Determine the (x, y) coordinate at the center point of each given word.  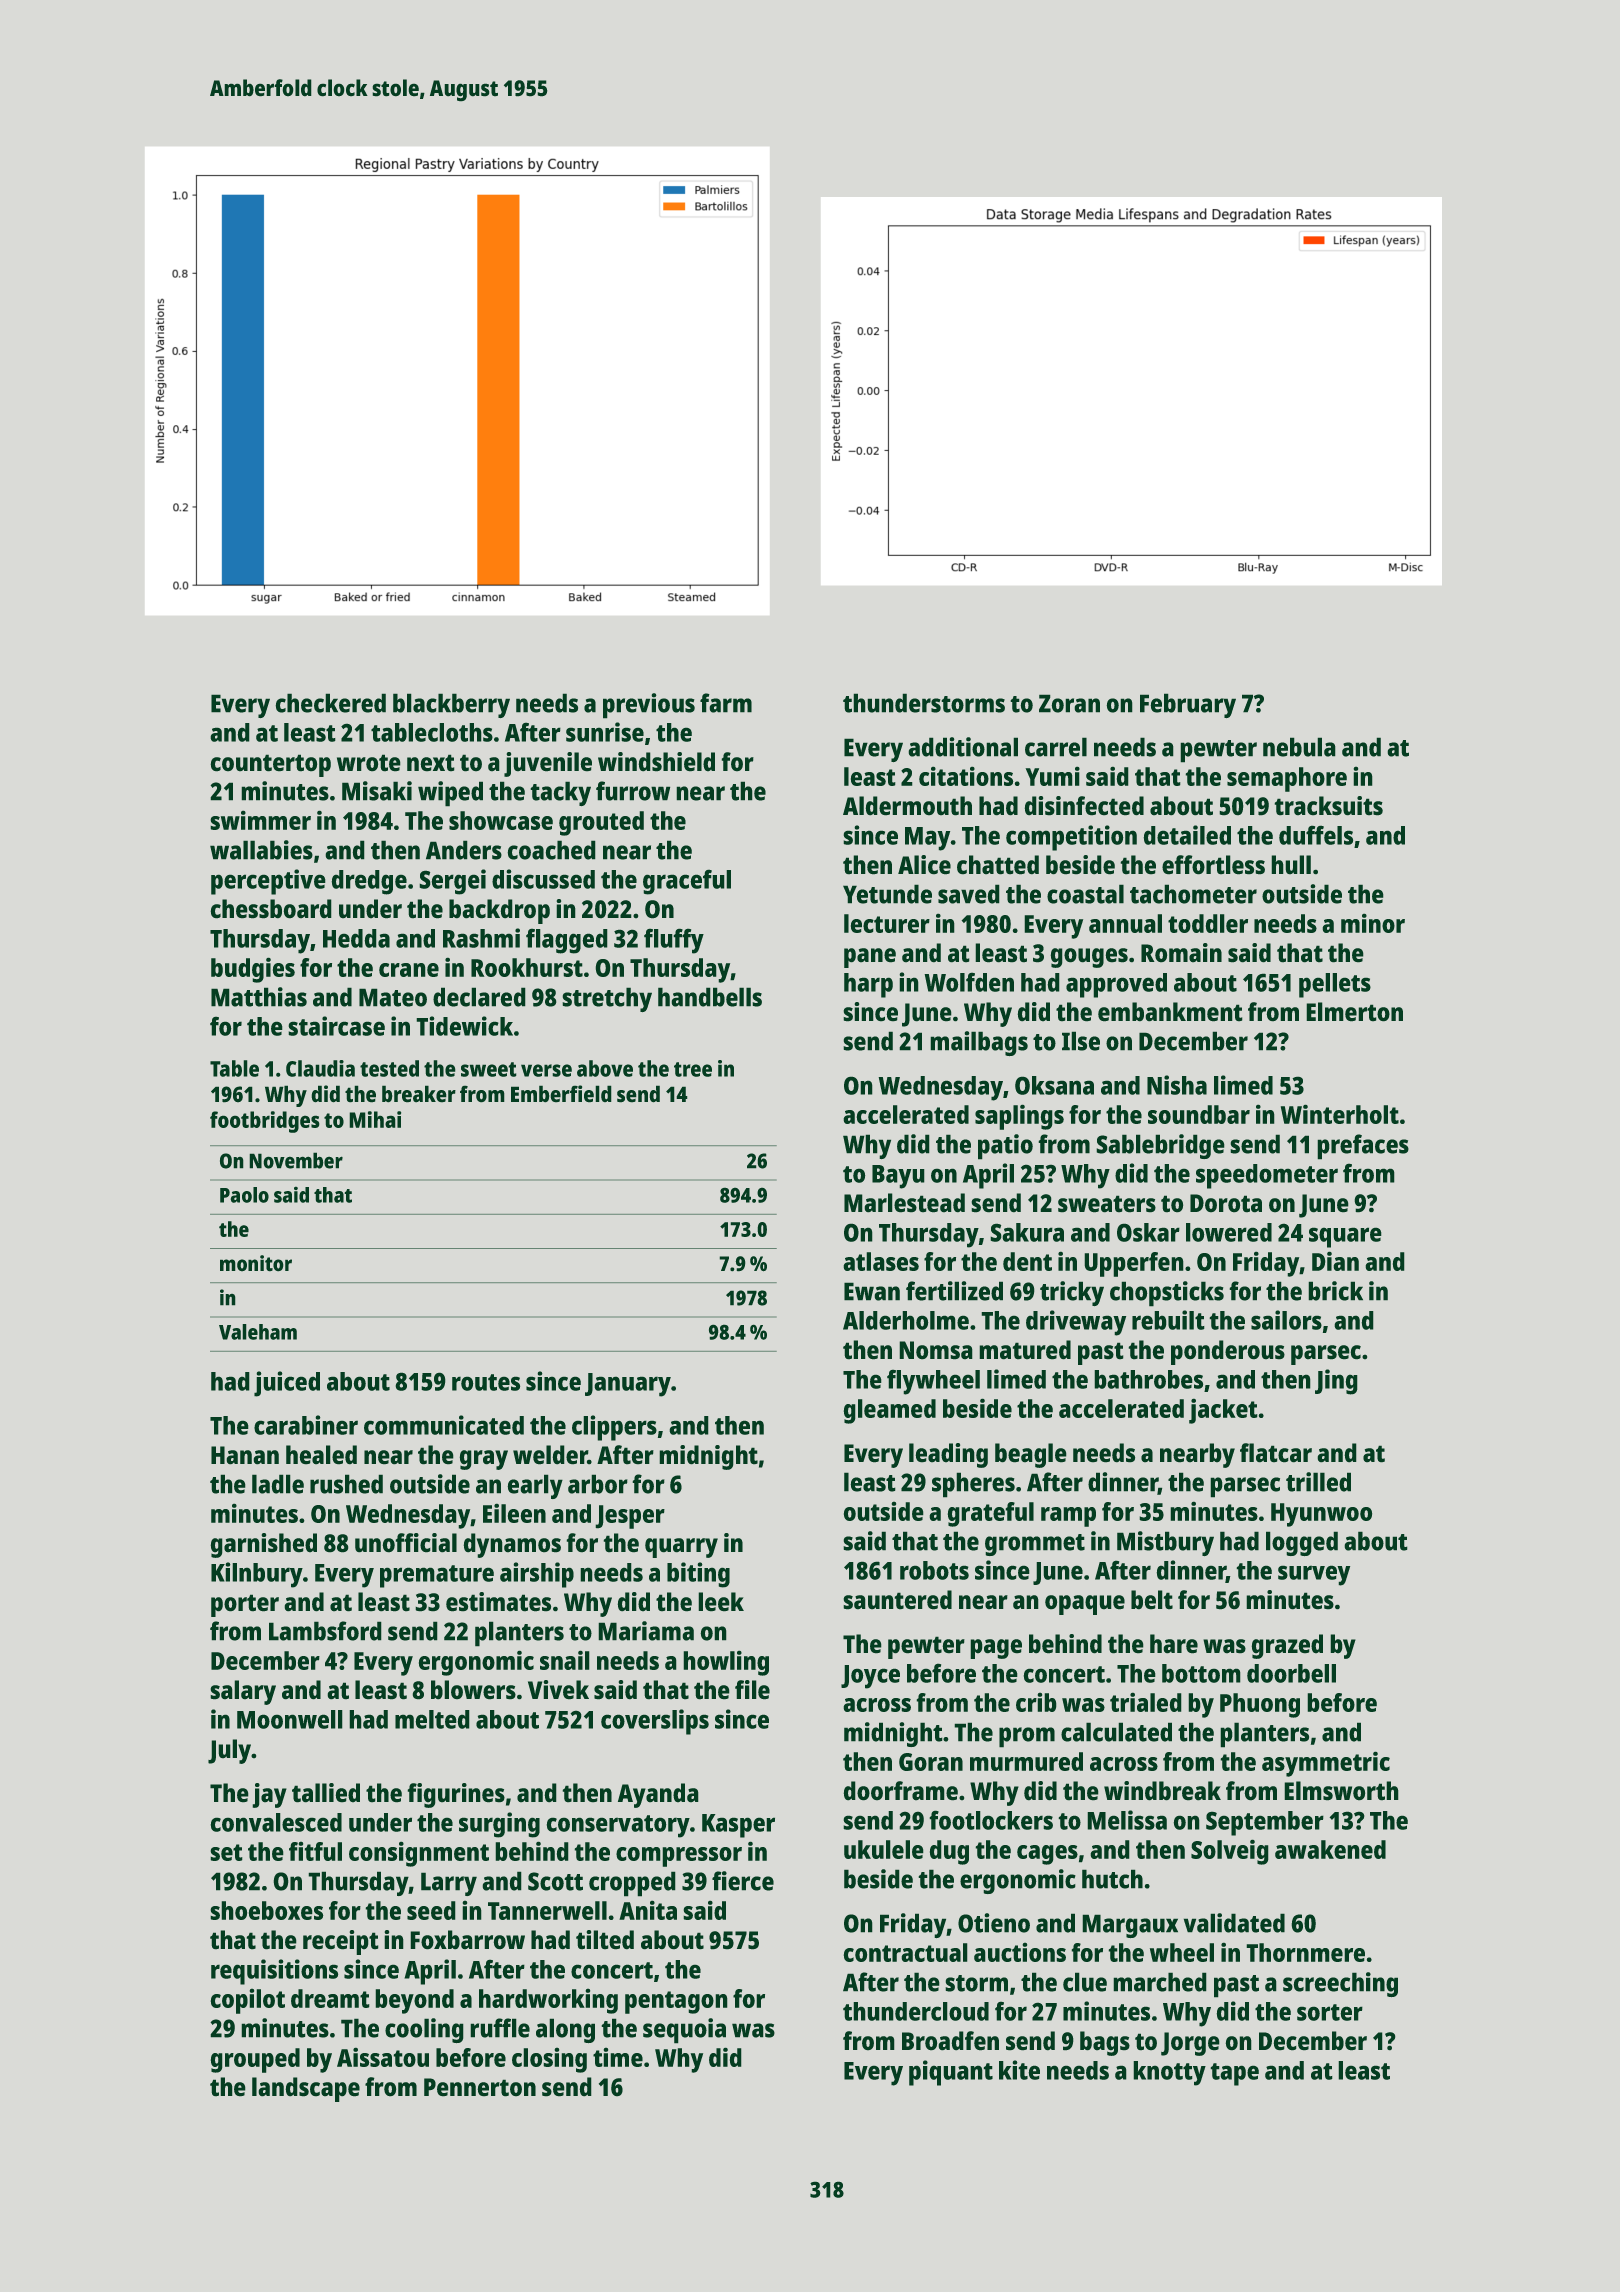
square (1345, 1238)
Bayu (898, 1177)
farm (726, 703)
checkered (331, 703)
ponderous (1228, 1352)
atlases (881, 1261)
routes (486, 1382)
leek (721, 1601)
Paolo (244, 1195)
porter (245, 1606)
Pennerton (480, 2087)
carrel (1056, 747)
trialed (1145, 1702)
